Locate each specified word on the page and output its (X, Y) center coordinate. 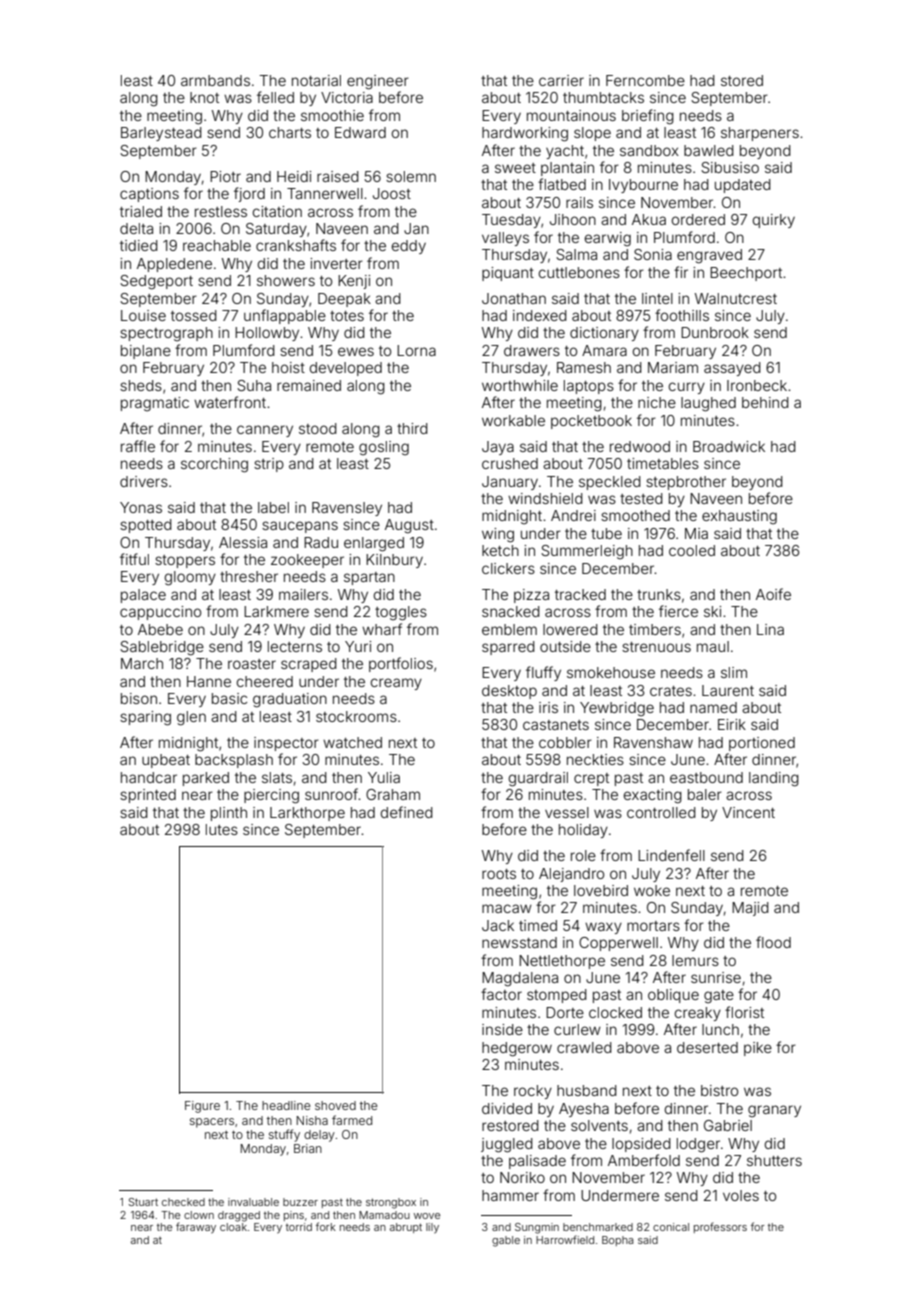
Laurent (728, 690)
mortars (653, 926)
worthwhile (520, 385)
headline (286, 1105)
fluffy (543, 673)
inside (502, 1029)
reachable (217, 245)
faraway (196, 1227)
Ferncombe (645, 80)
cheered (265, 681)
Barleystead (161, 134)
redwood (640, 446)
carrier (561, 80)
